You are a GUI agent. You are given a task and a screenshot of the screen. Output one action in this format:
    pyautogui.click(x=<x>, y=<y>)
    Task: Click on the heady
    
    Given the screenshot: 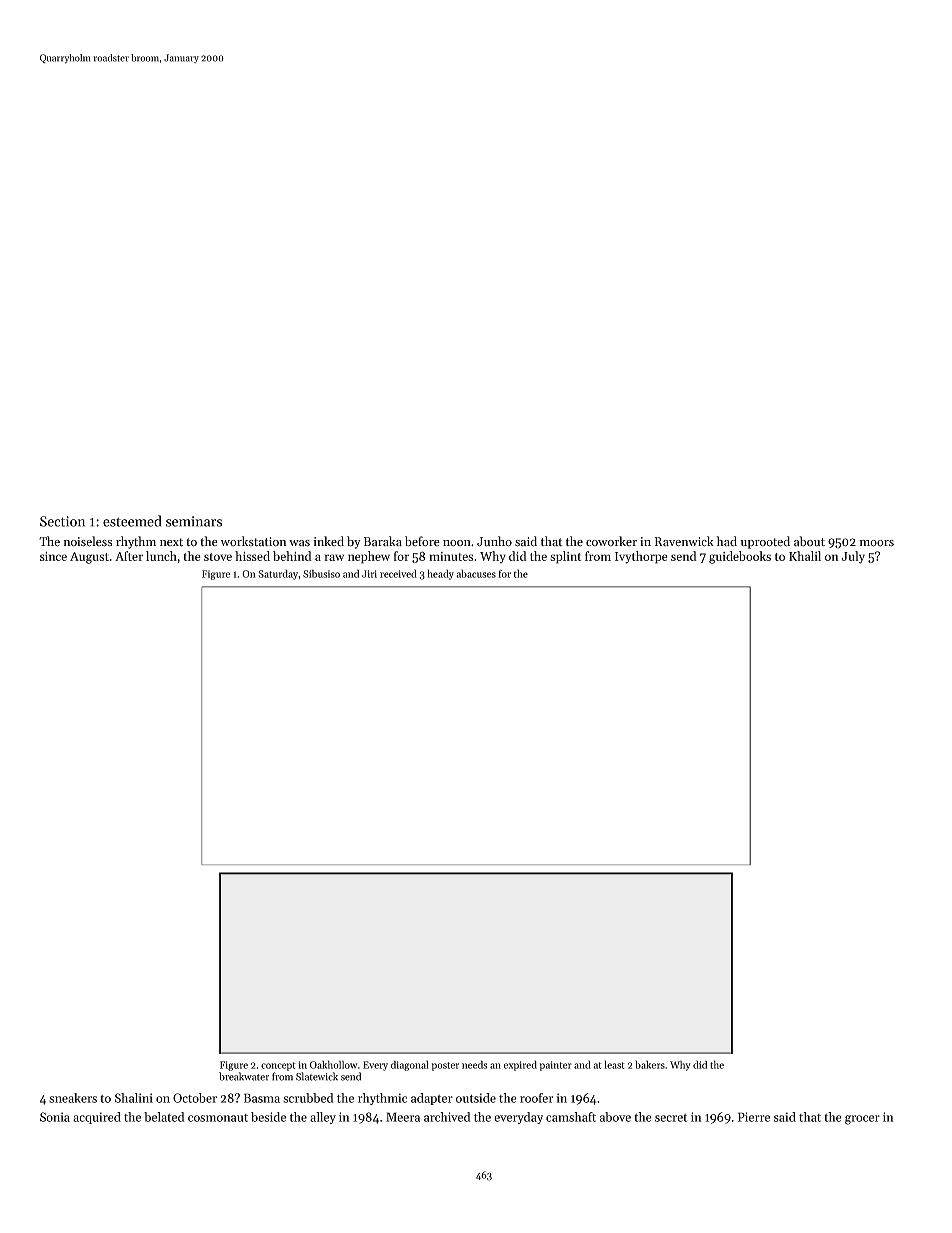 What is the action you would take?
    pyautogui.click(x=440, y=574)
